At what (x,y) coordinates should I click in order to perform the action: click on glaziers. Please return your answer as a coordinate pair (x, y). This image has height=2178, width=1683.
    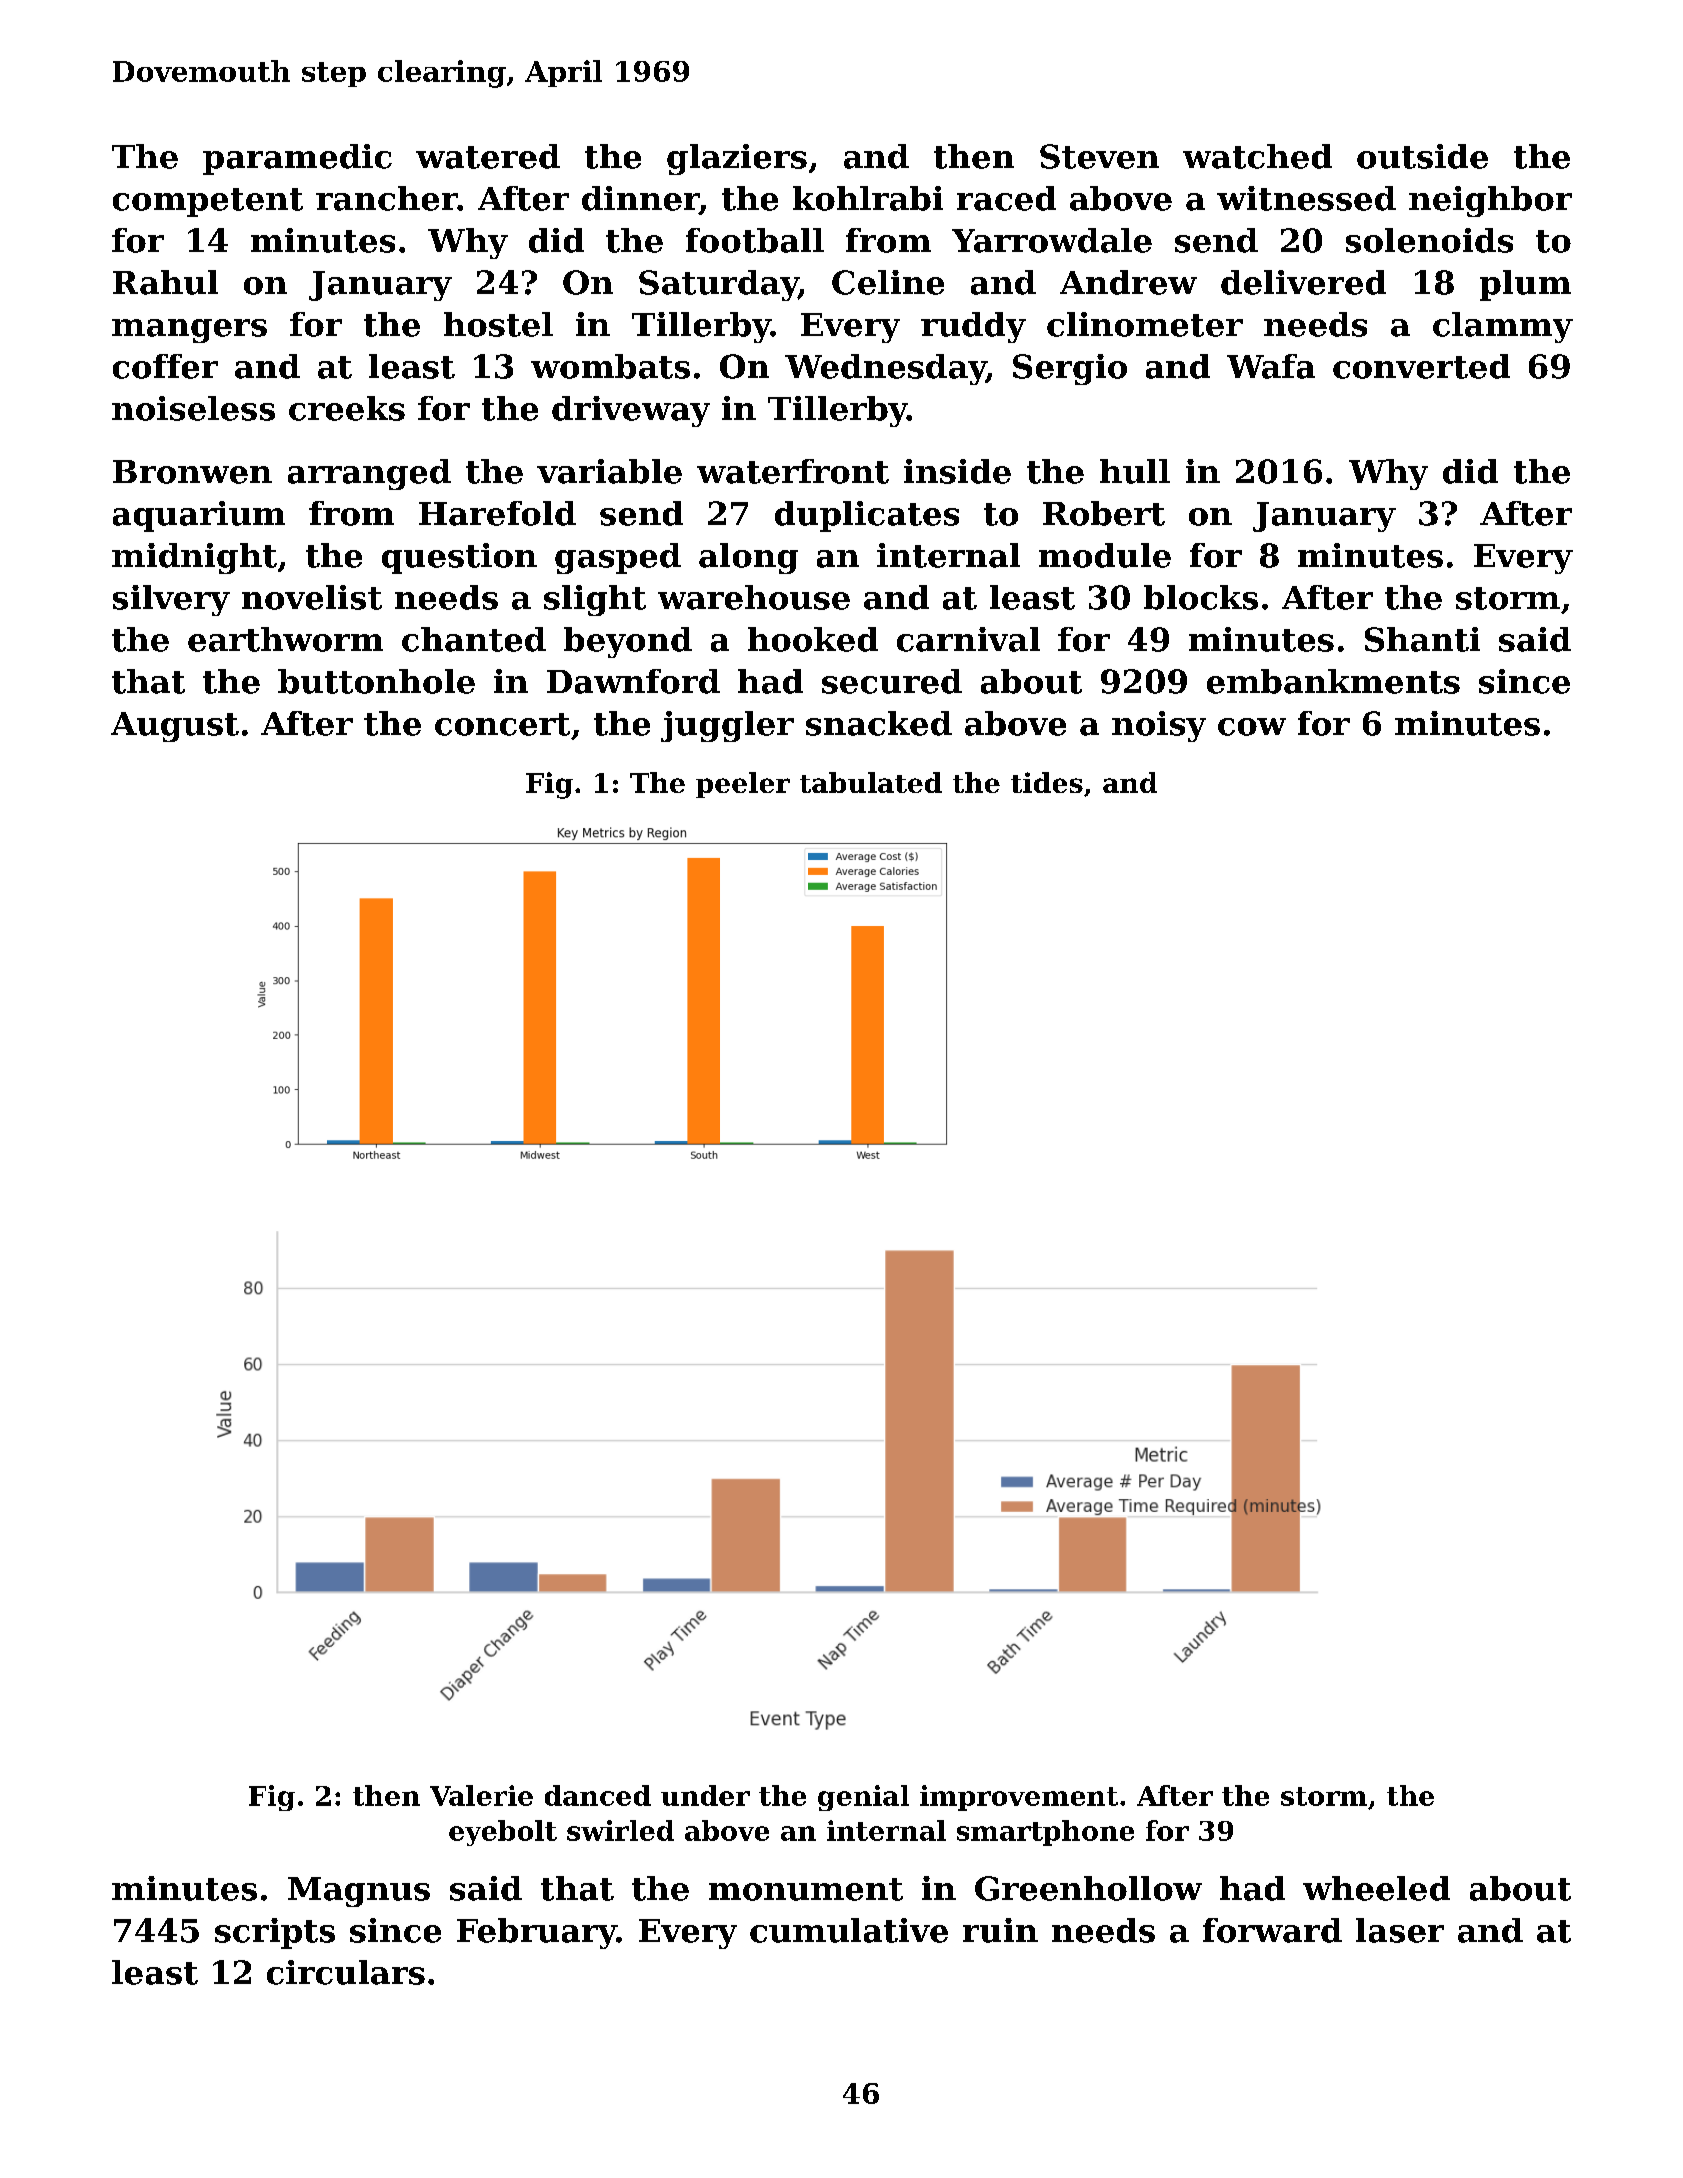
    Looking at the image, I should click on (737, 159).
